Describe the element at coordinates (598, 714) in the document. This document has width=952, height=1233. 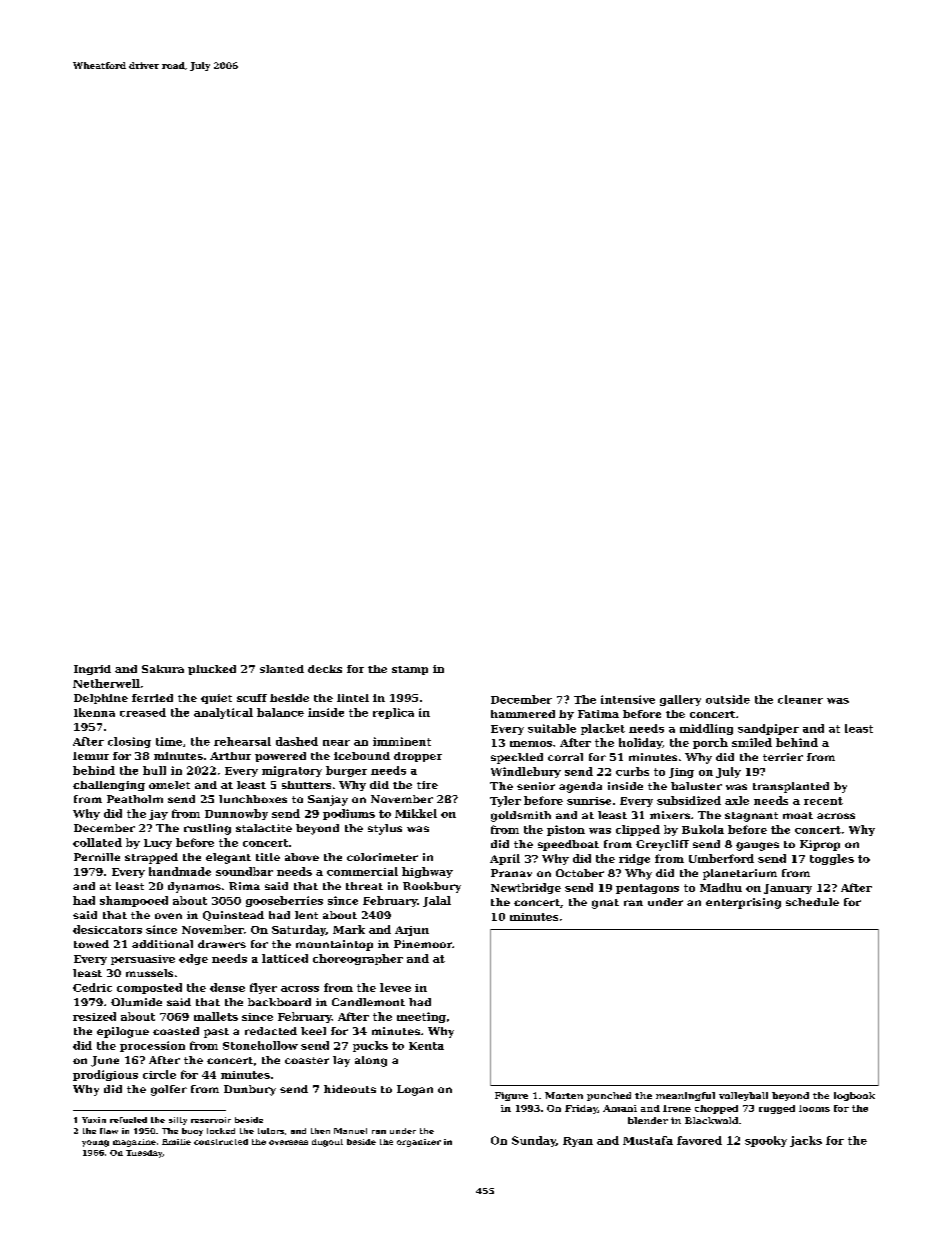
I see `Fatima` at that location.
